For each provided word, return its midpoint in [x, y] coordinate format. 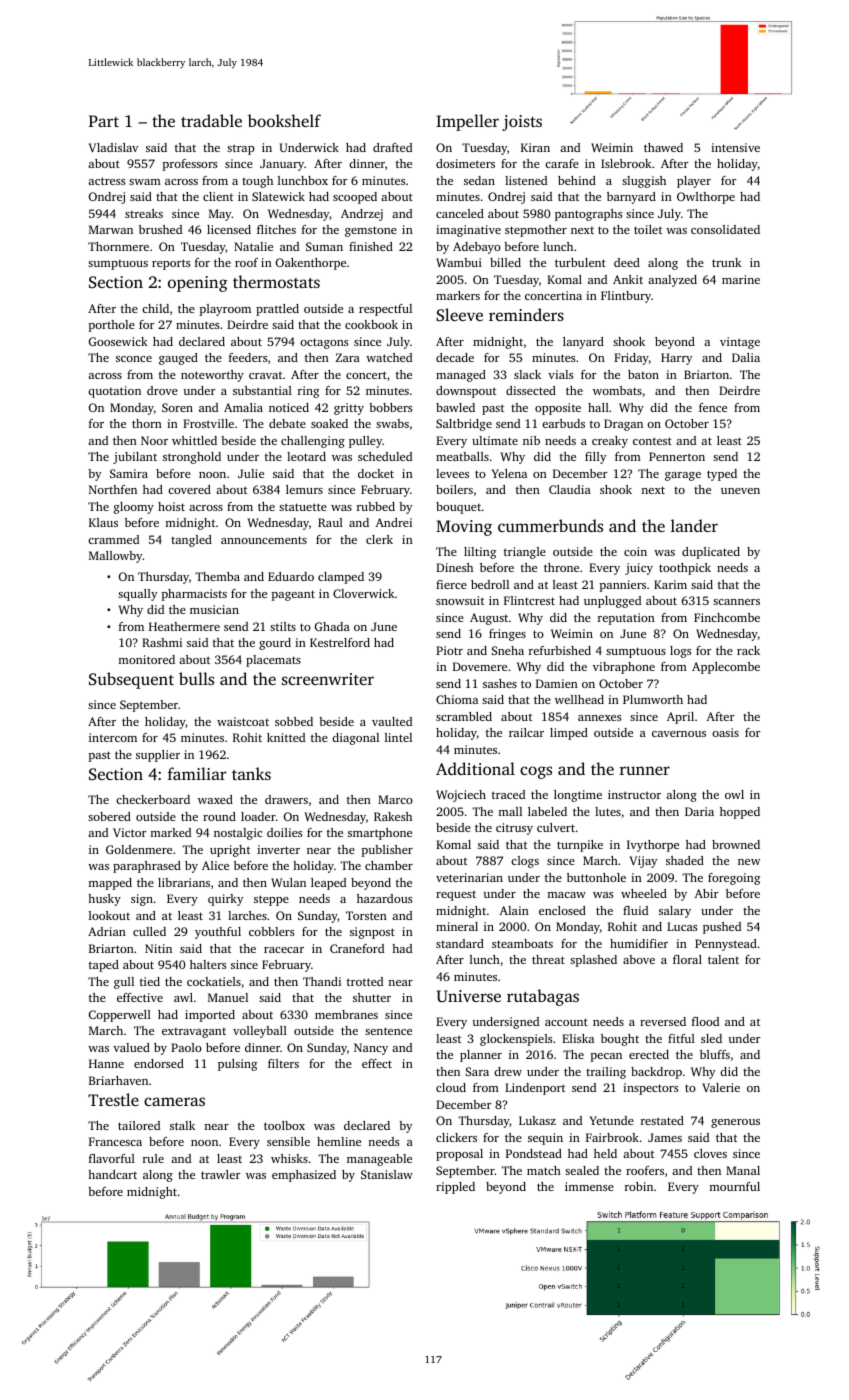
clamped [341, 578]
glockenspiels [516, 1040]
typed [722, 475]
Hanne [106, 1063]
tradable [211, 120]
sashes [500, 683]
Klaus [103, 522]
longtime [578, 796]
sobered [109, 816]
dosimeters [465, 163]
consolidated [725, 229]
